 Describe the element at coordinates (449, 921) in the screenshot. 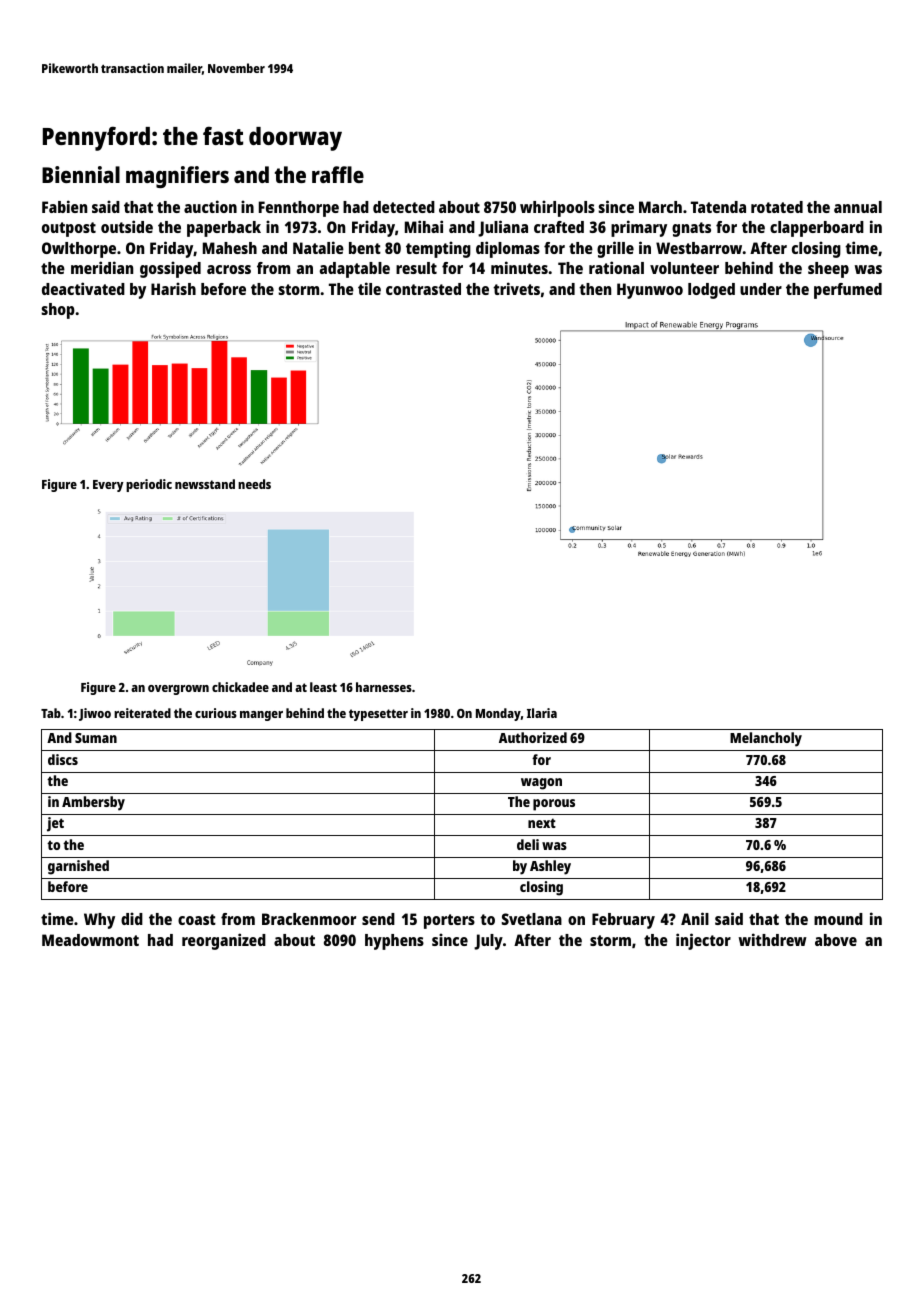

I see `porters` at that location.
